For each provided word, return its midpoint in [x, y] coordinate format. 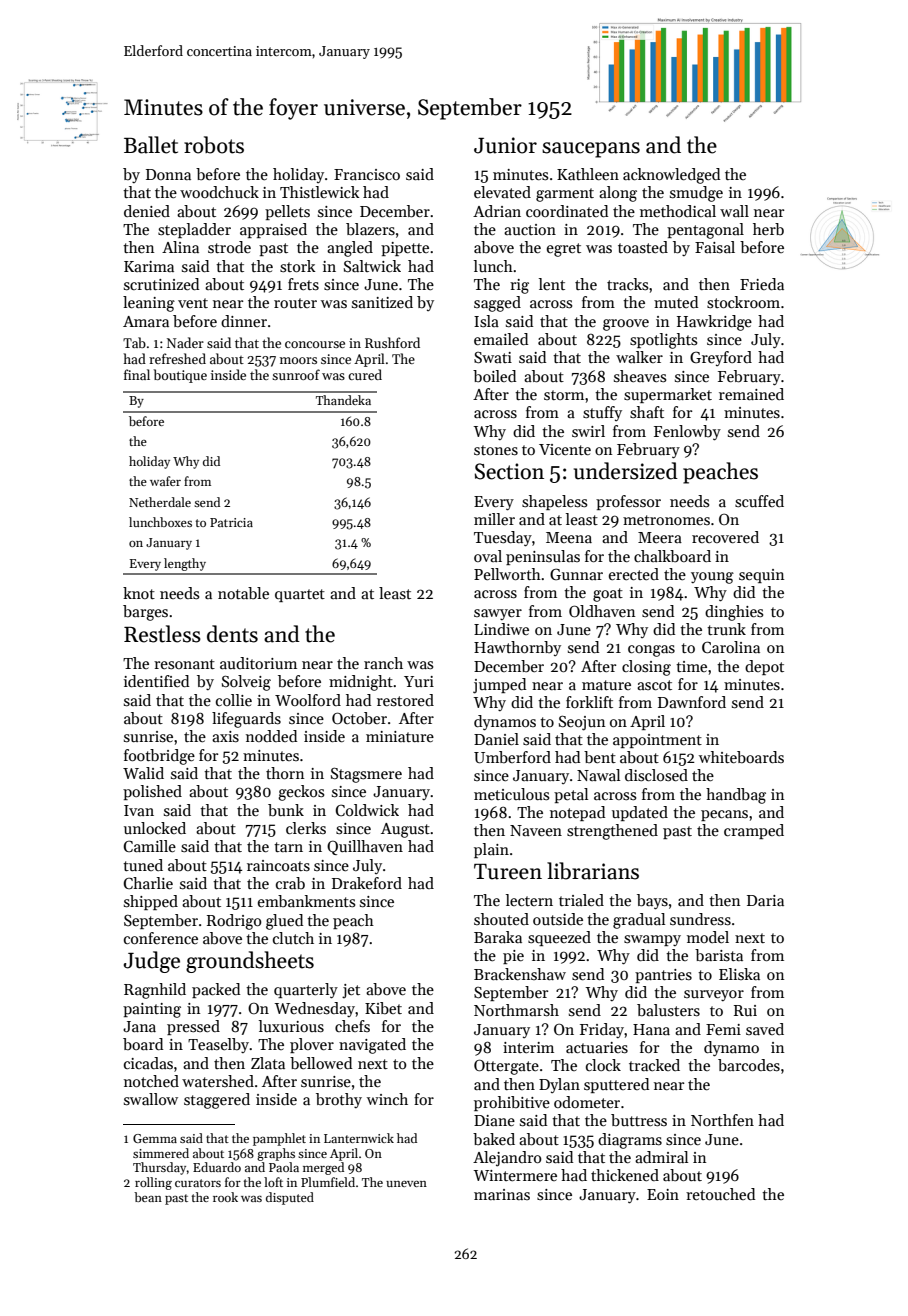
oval [488, 556]
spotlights [663, 341]
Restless [162, 634]
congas [651, 651]
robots [214, 145]
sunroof [296, 374]
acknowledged [671, 176]
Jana [139, 1026]
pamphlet [279, 1139]
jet [351, 991]
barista [719, 955]
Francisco [367, 174]
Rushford [392, 342]
